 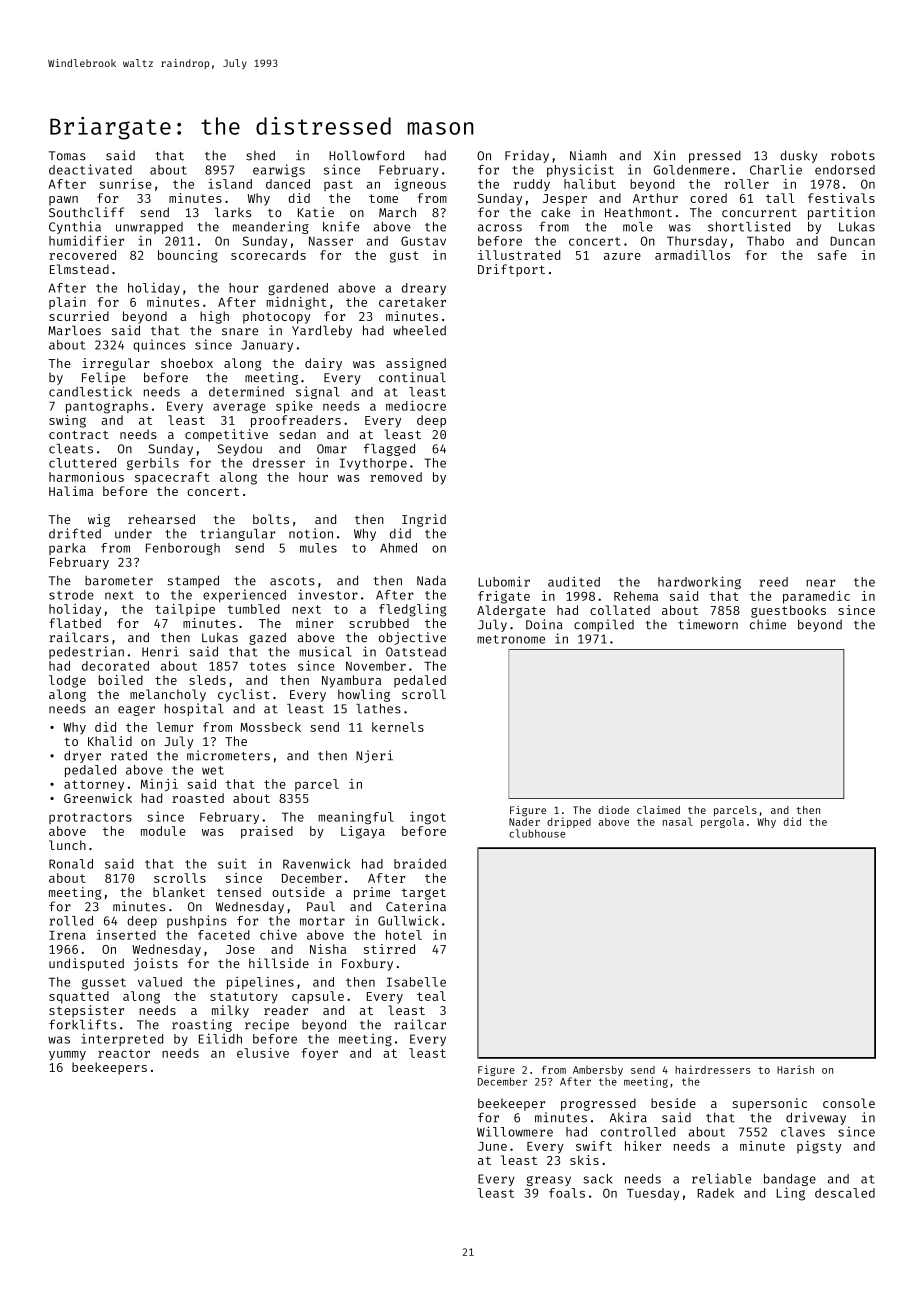 I want to click on yummy, so click(x=67, y=1056).
